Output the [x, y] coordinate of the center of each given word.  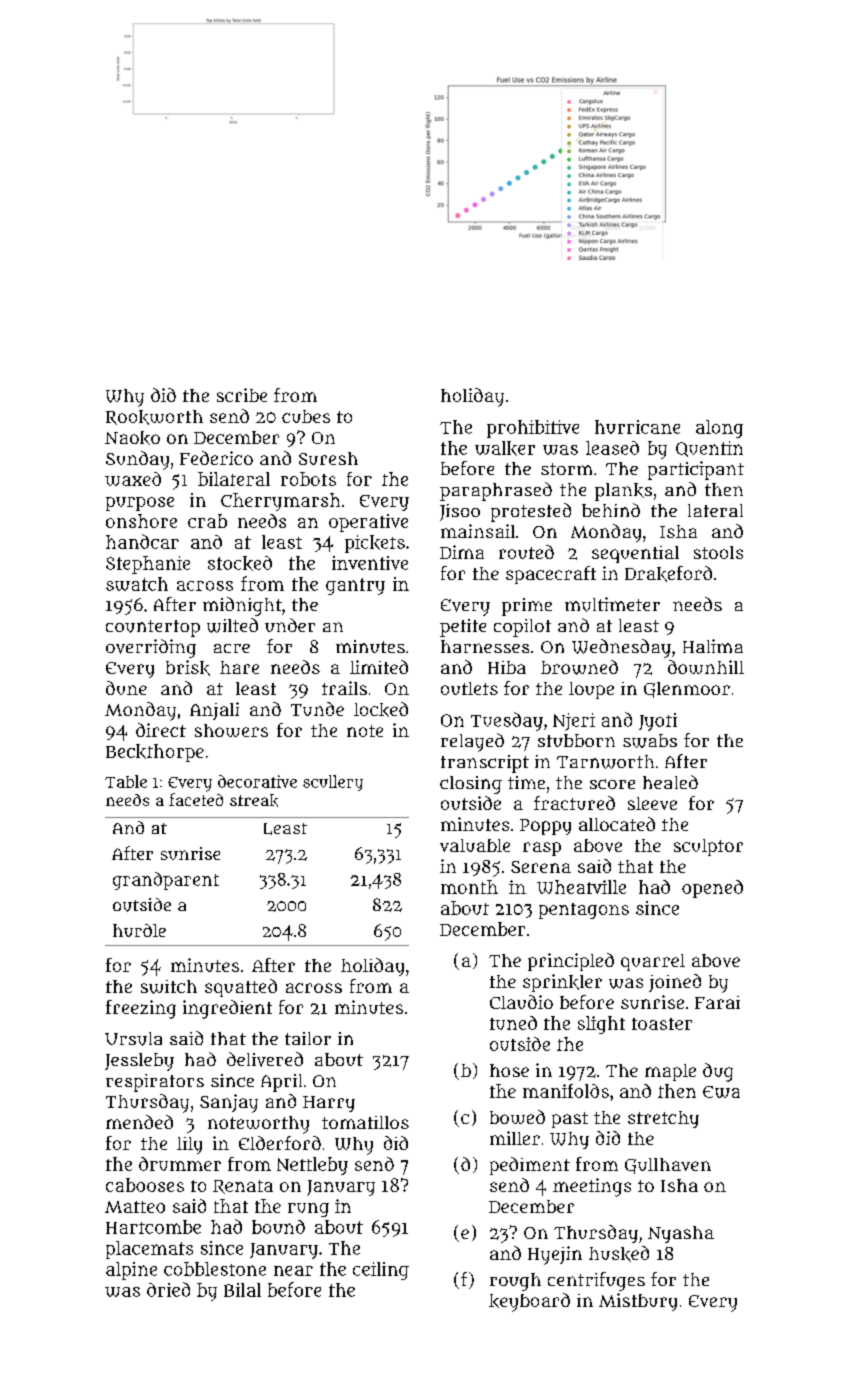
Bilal [242, 1290]
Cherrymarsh [280, 502]
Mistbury [638, 1302]
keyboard [529, 1302]
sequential [635, 554]
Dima [462, 552]
